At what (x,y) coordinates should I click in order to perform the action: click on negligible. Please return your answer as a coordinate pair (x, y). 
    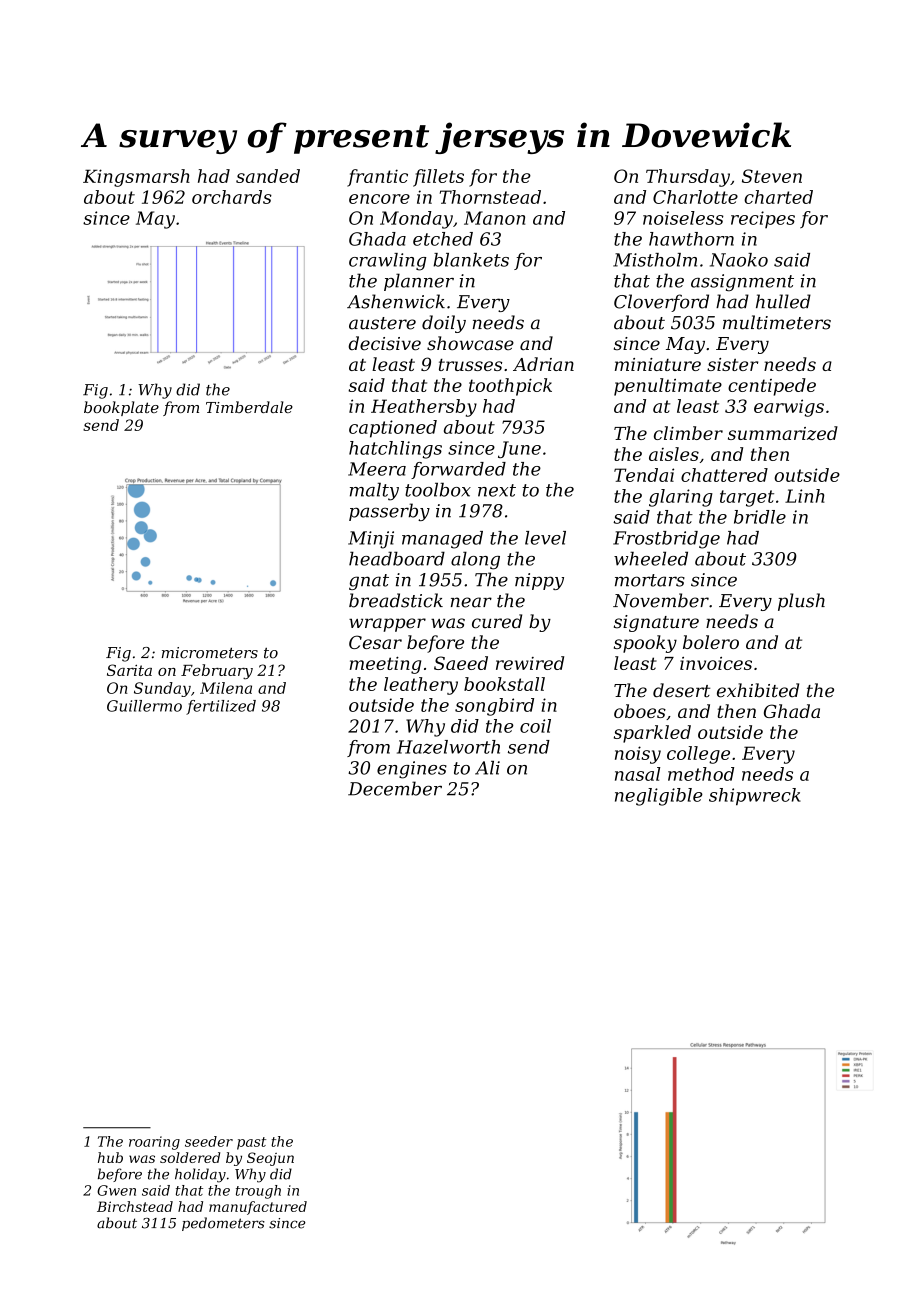
    Looking at the image, I should click on (659, 797).
